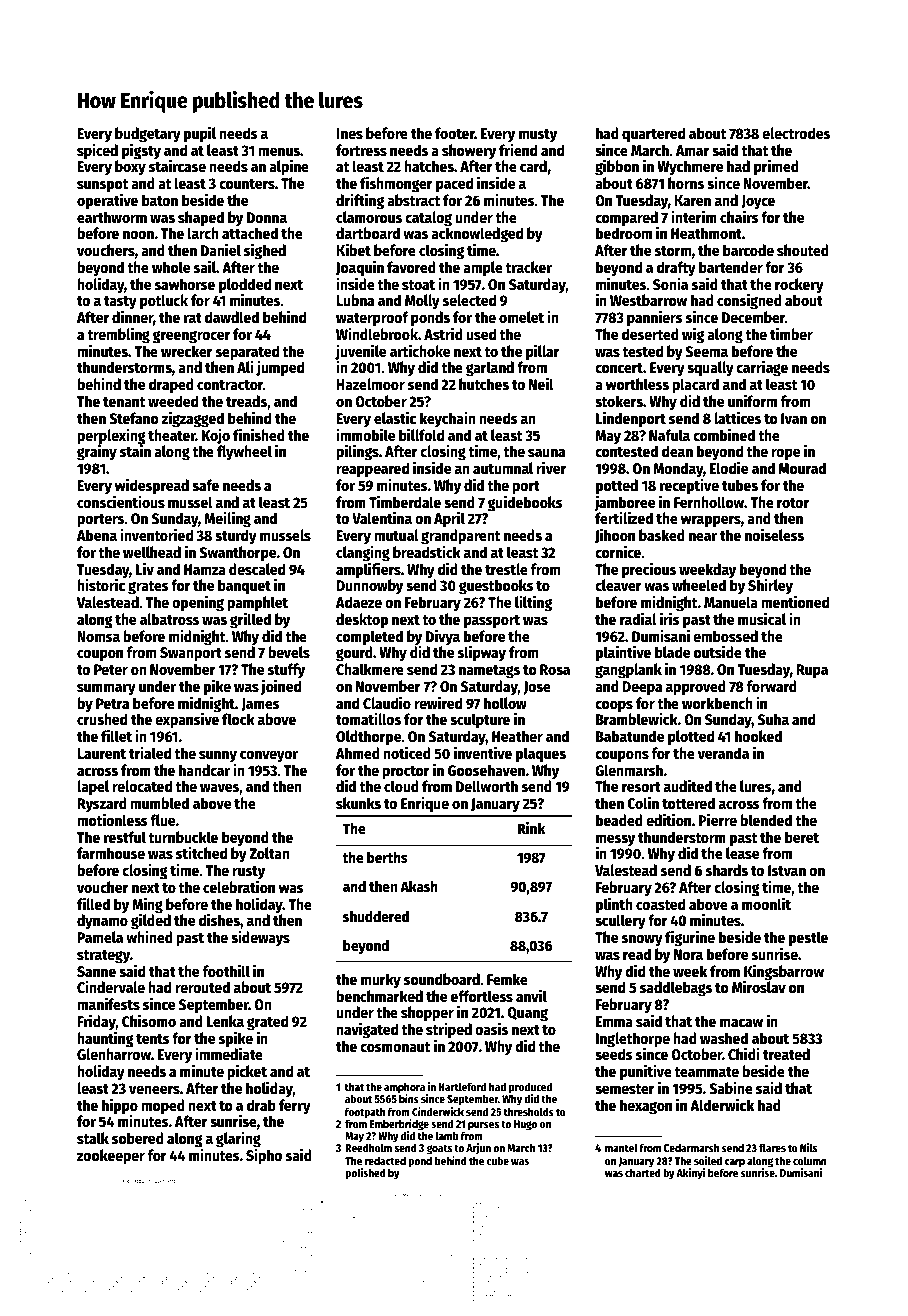  Describe the element at coordinates (529, 1111) in the page. I see `thresholds` at that location.
